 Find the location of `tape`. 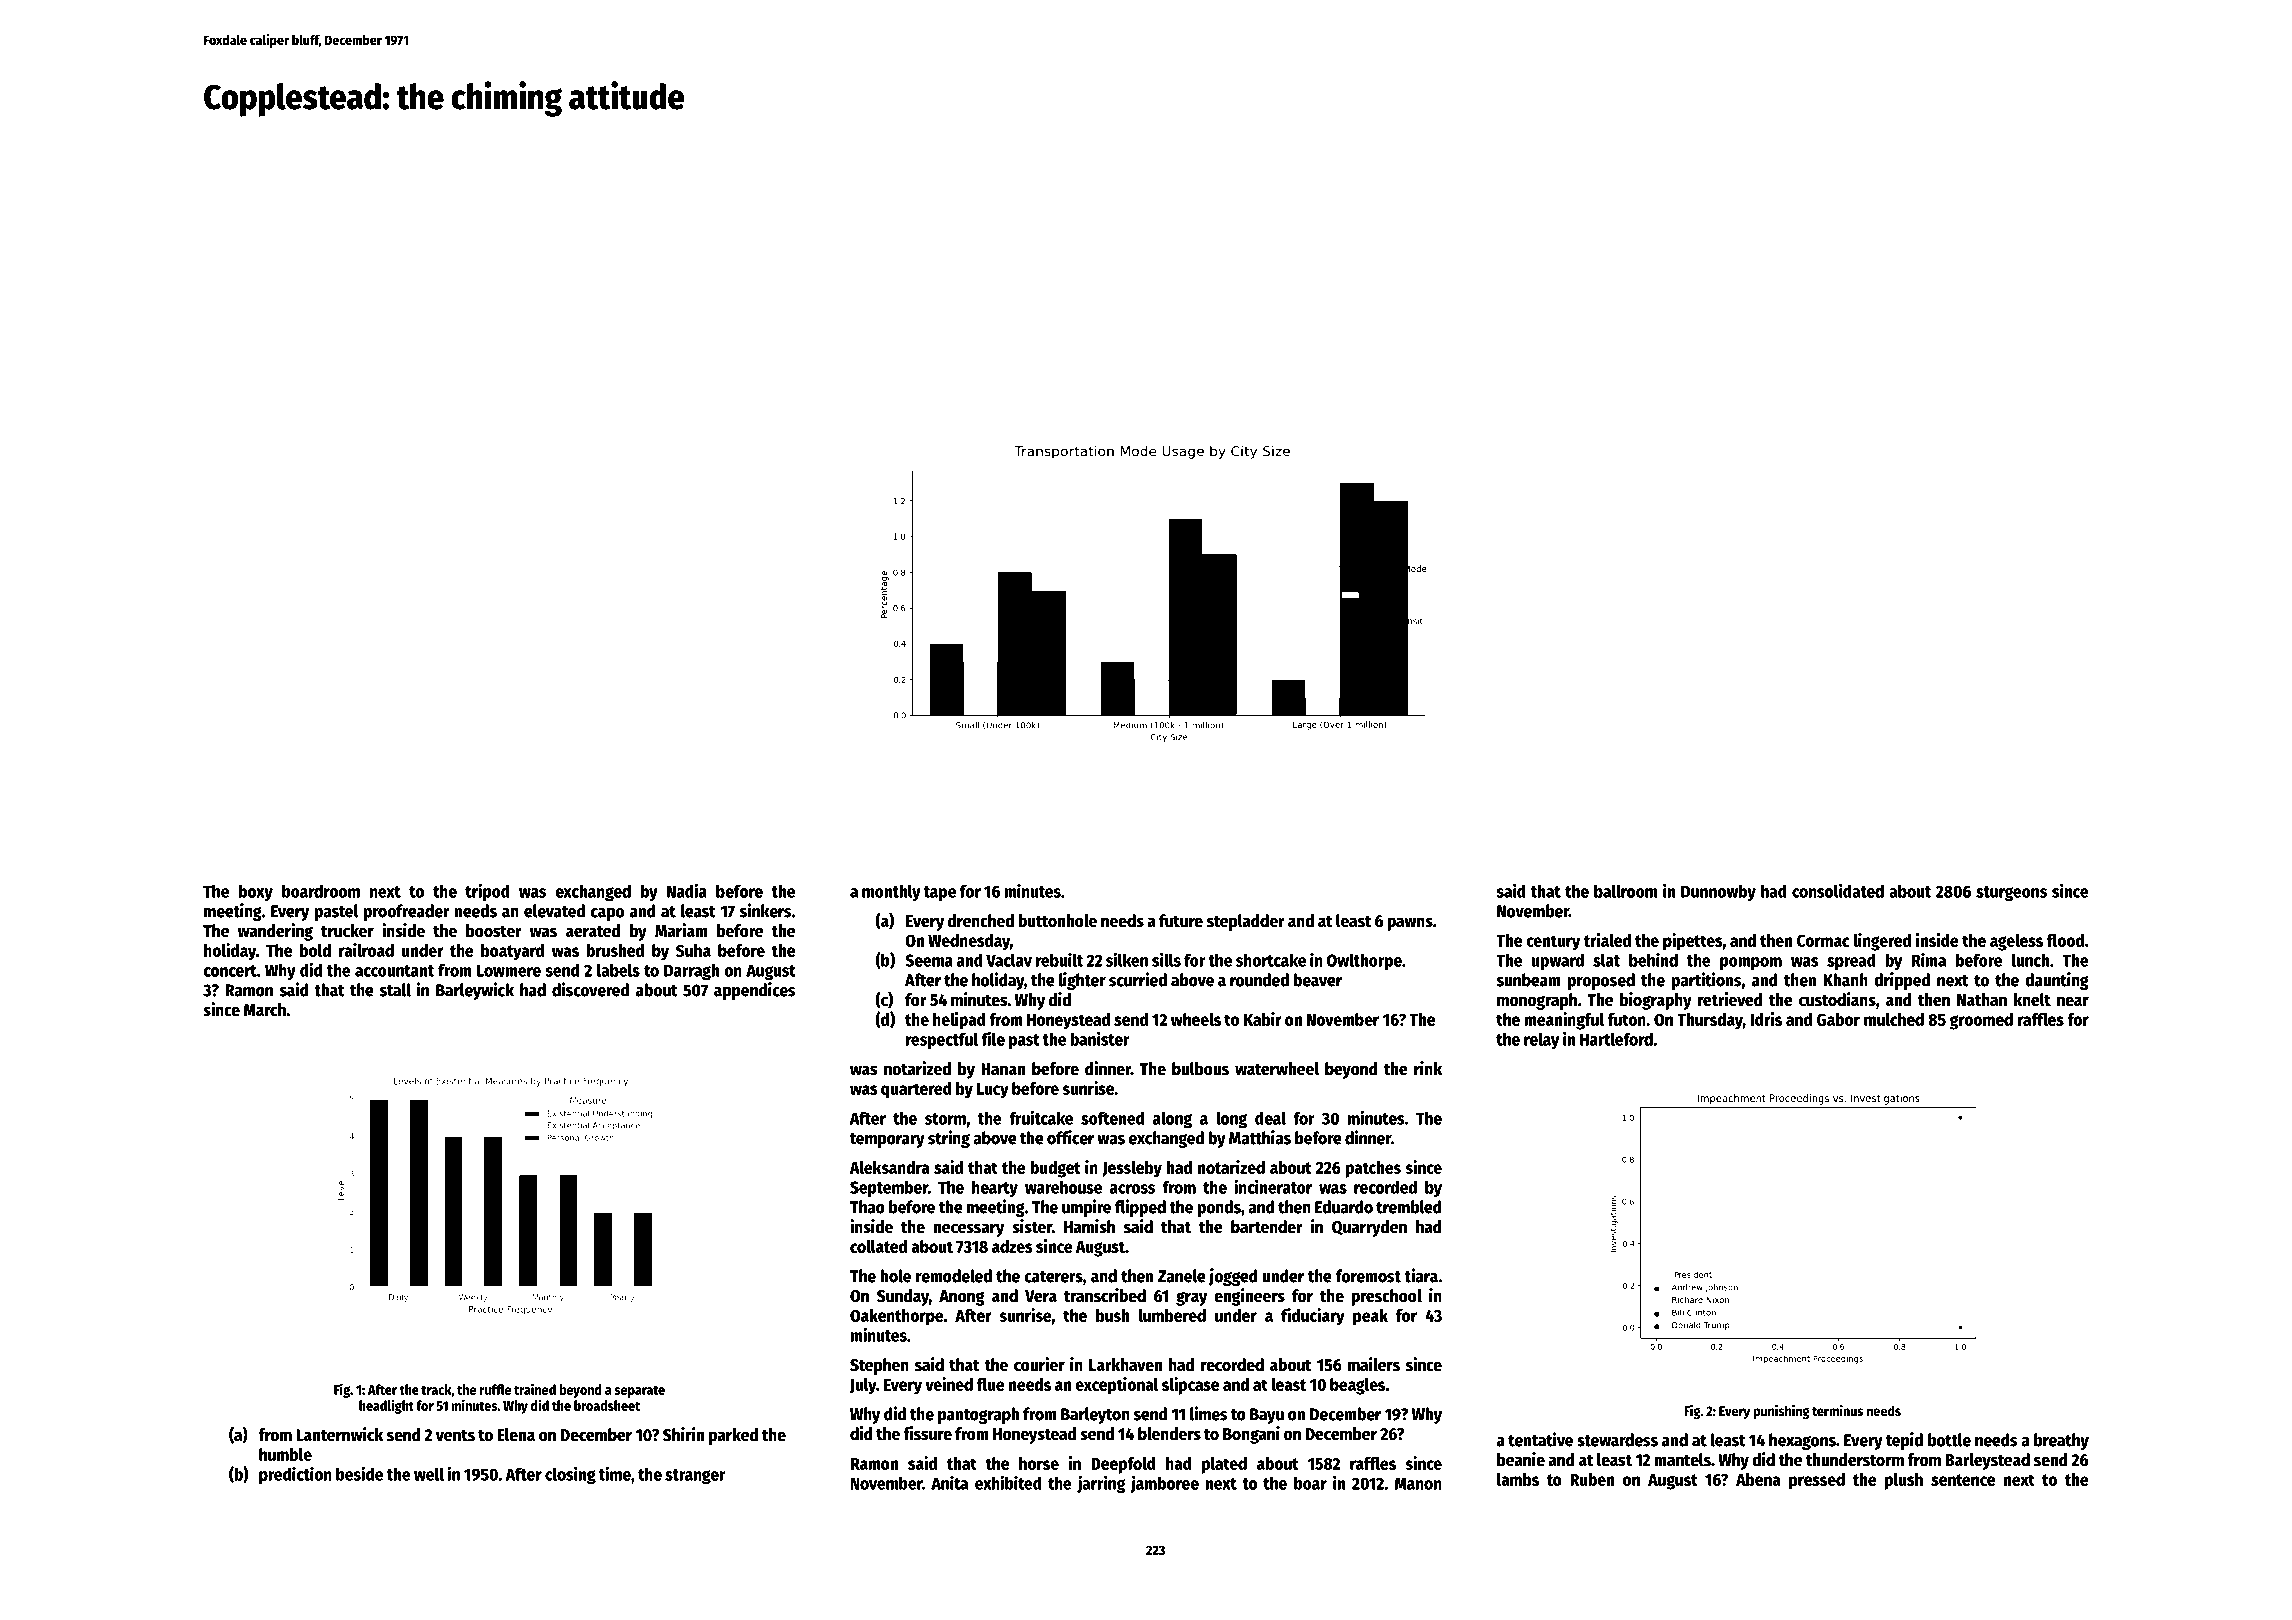

tape is located at coordinates (940, 894).
